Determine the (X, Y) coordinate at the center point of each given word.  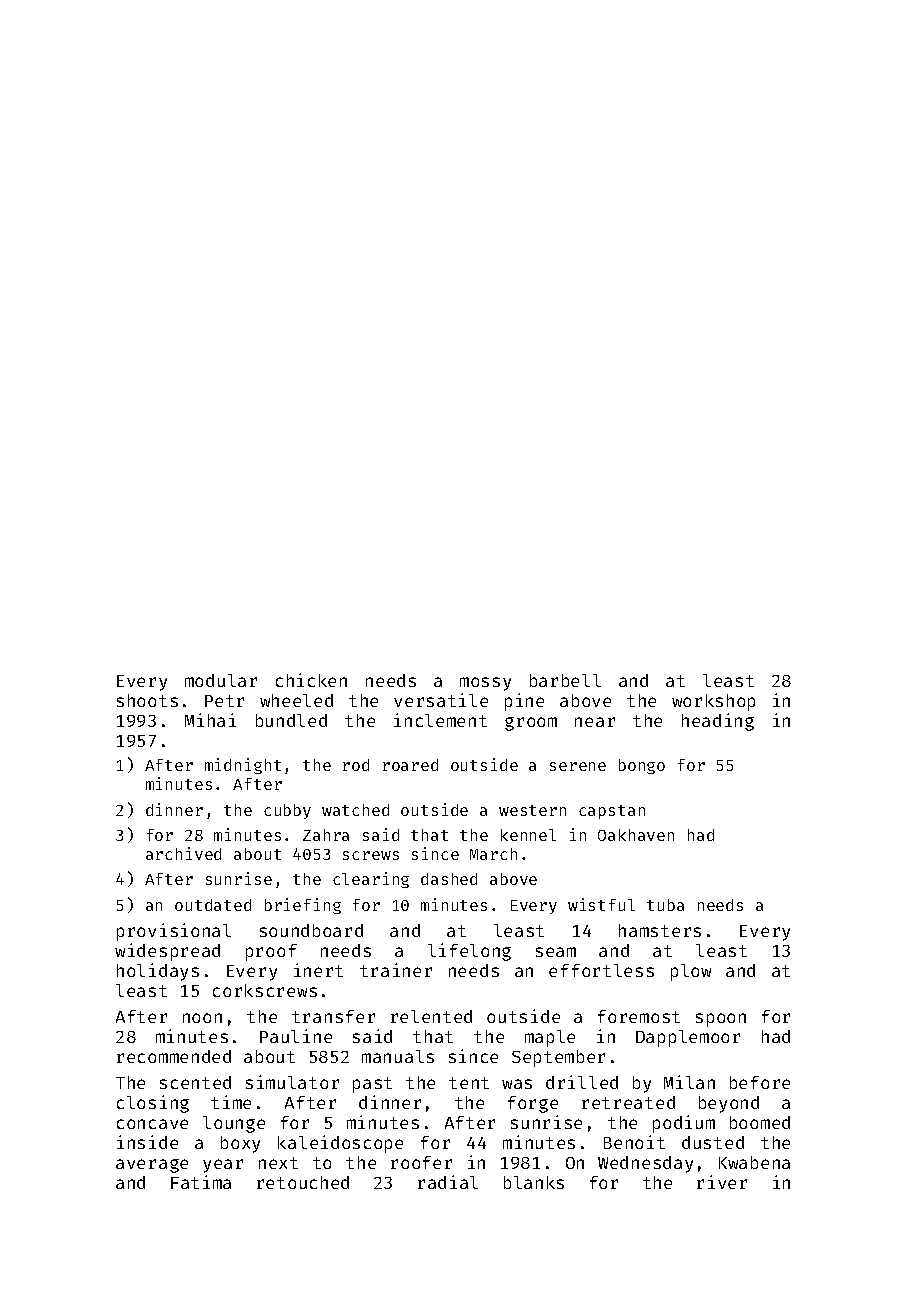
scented (195, 1082)
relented (431, 1016)
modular (221, 680)
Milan (689, 1082)
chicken (311, 680)
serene (578, 766)
